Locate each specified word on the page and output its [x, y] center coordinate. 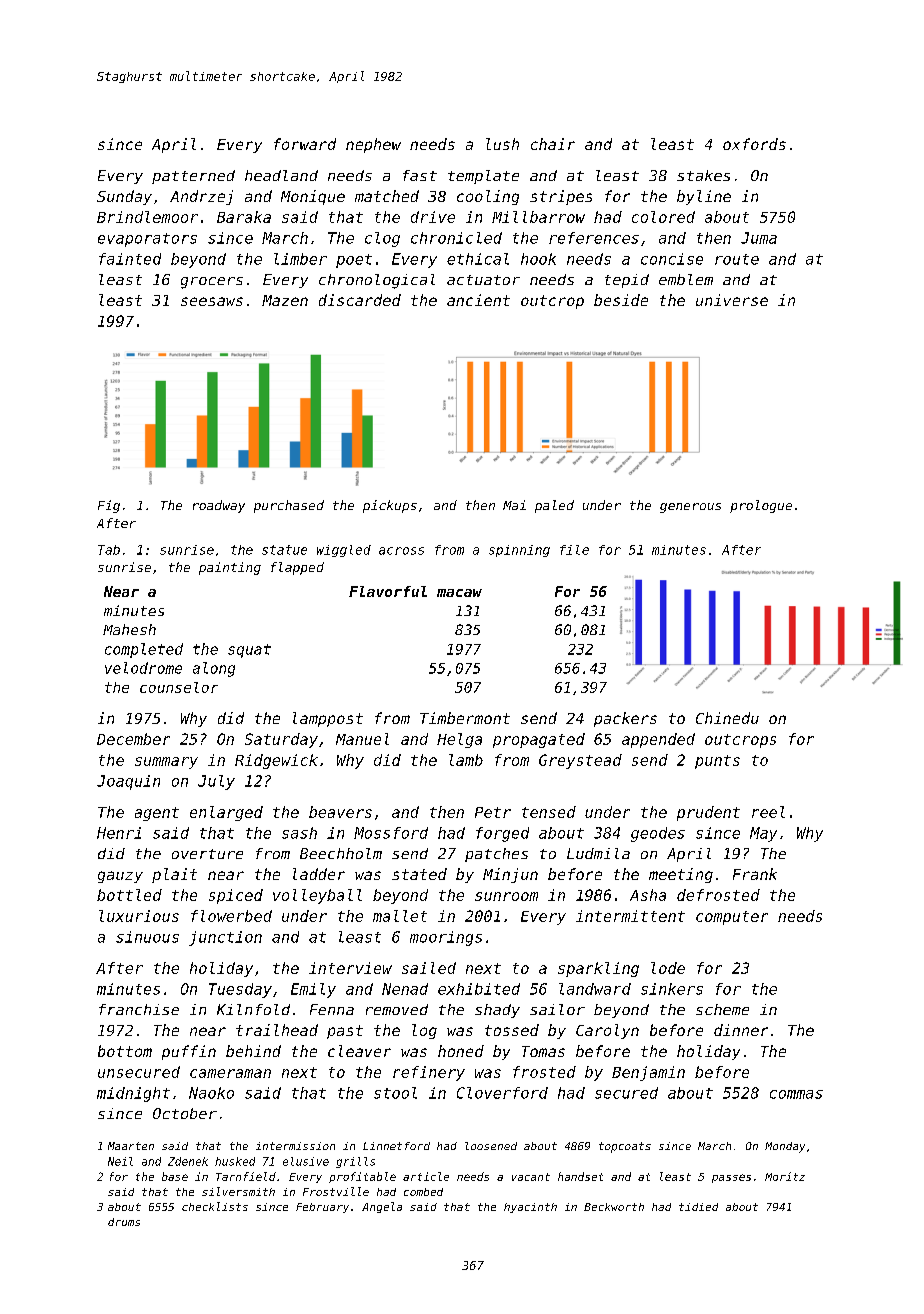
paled [554, 506]
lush [502, 144]
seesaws [212, 301]
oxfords [754, 144]
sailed [429, 968]
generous [690, 508]
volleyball [317, 896]
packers [625, 719]
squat [249, 651]
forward [305, 144]
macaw [459, 593]
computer [732, 918]
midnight [133, 1094]
